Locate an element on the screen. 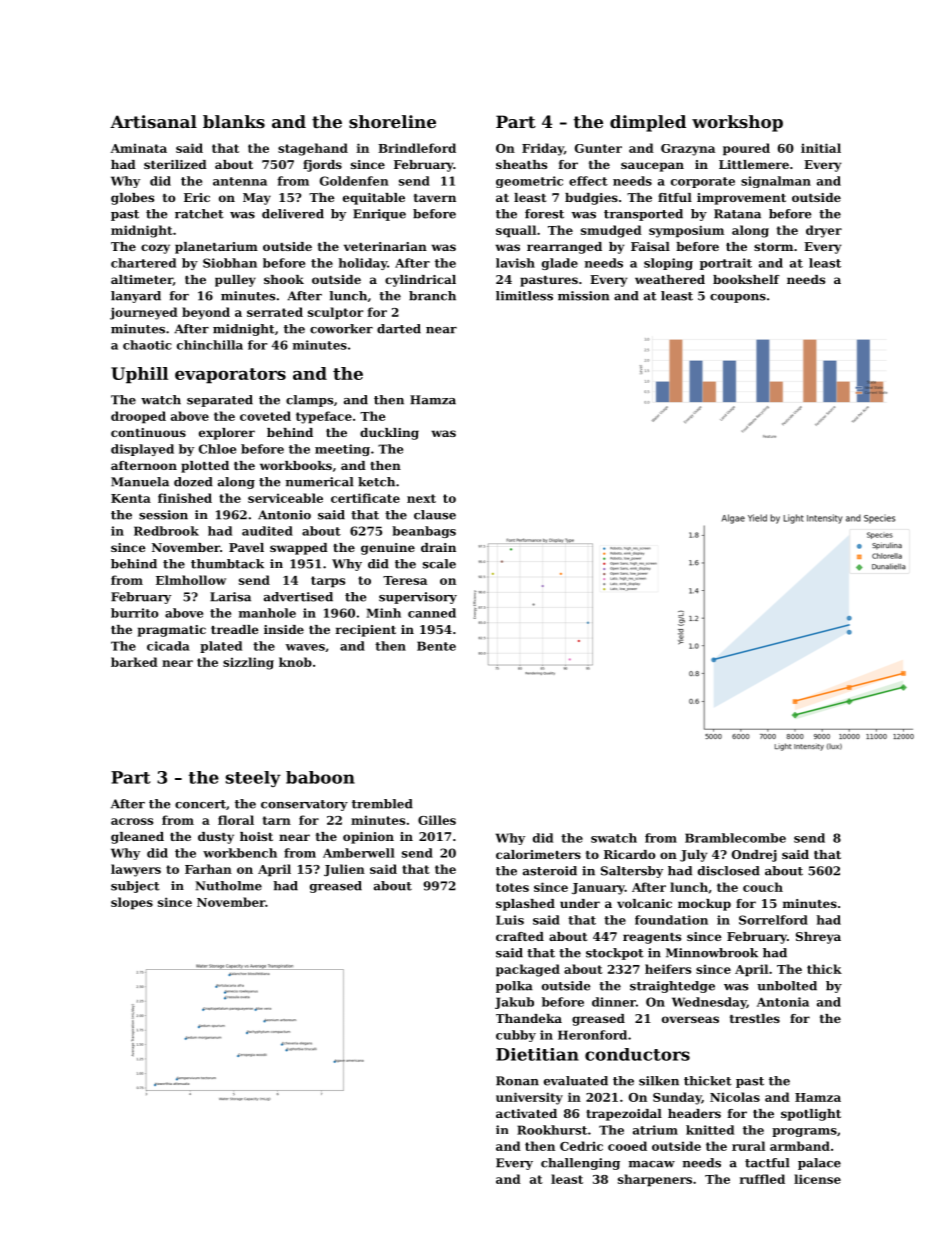 The width and height of the screenshot is (952, 1233). blanks is located at coordinates (234, 121).
